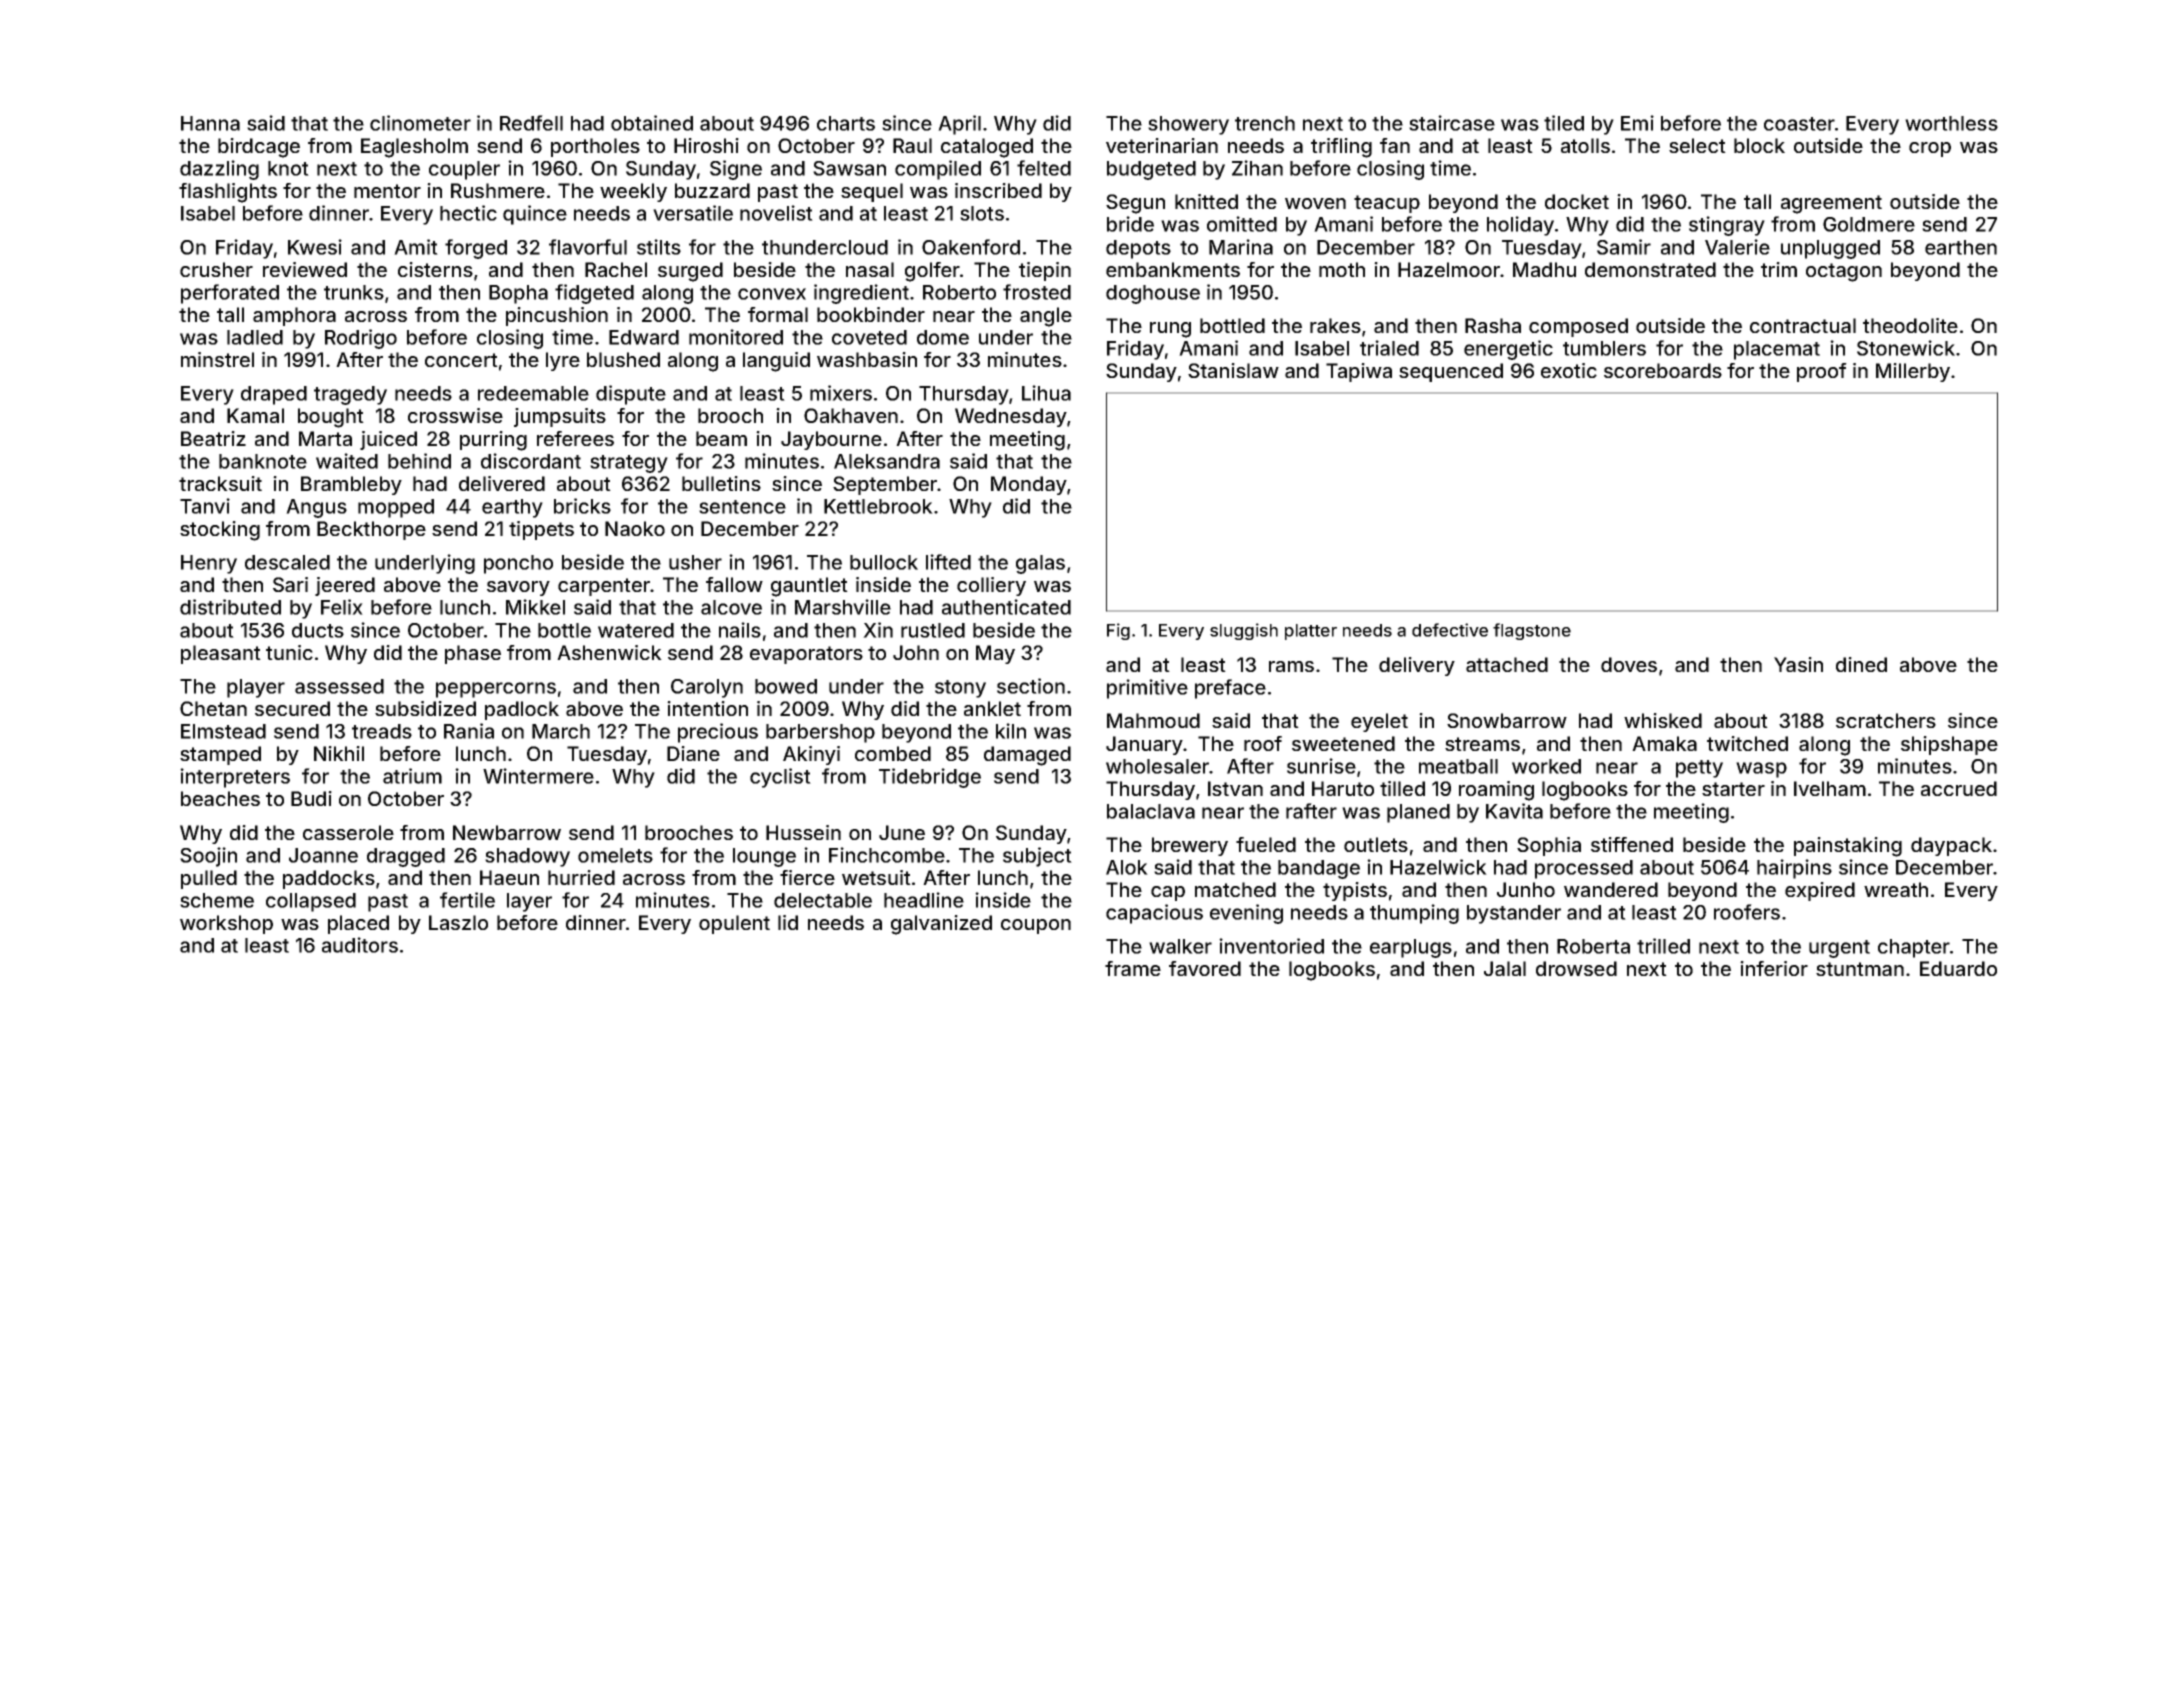 The width and height of the screenshot is (2178, 1683). I want to click on Hiroshi, so click(706, 145).
